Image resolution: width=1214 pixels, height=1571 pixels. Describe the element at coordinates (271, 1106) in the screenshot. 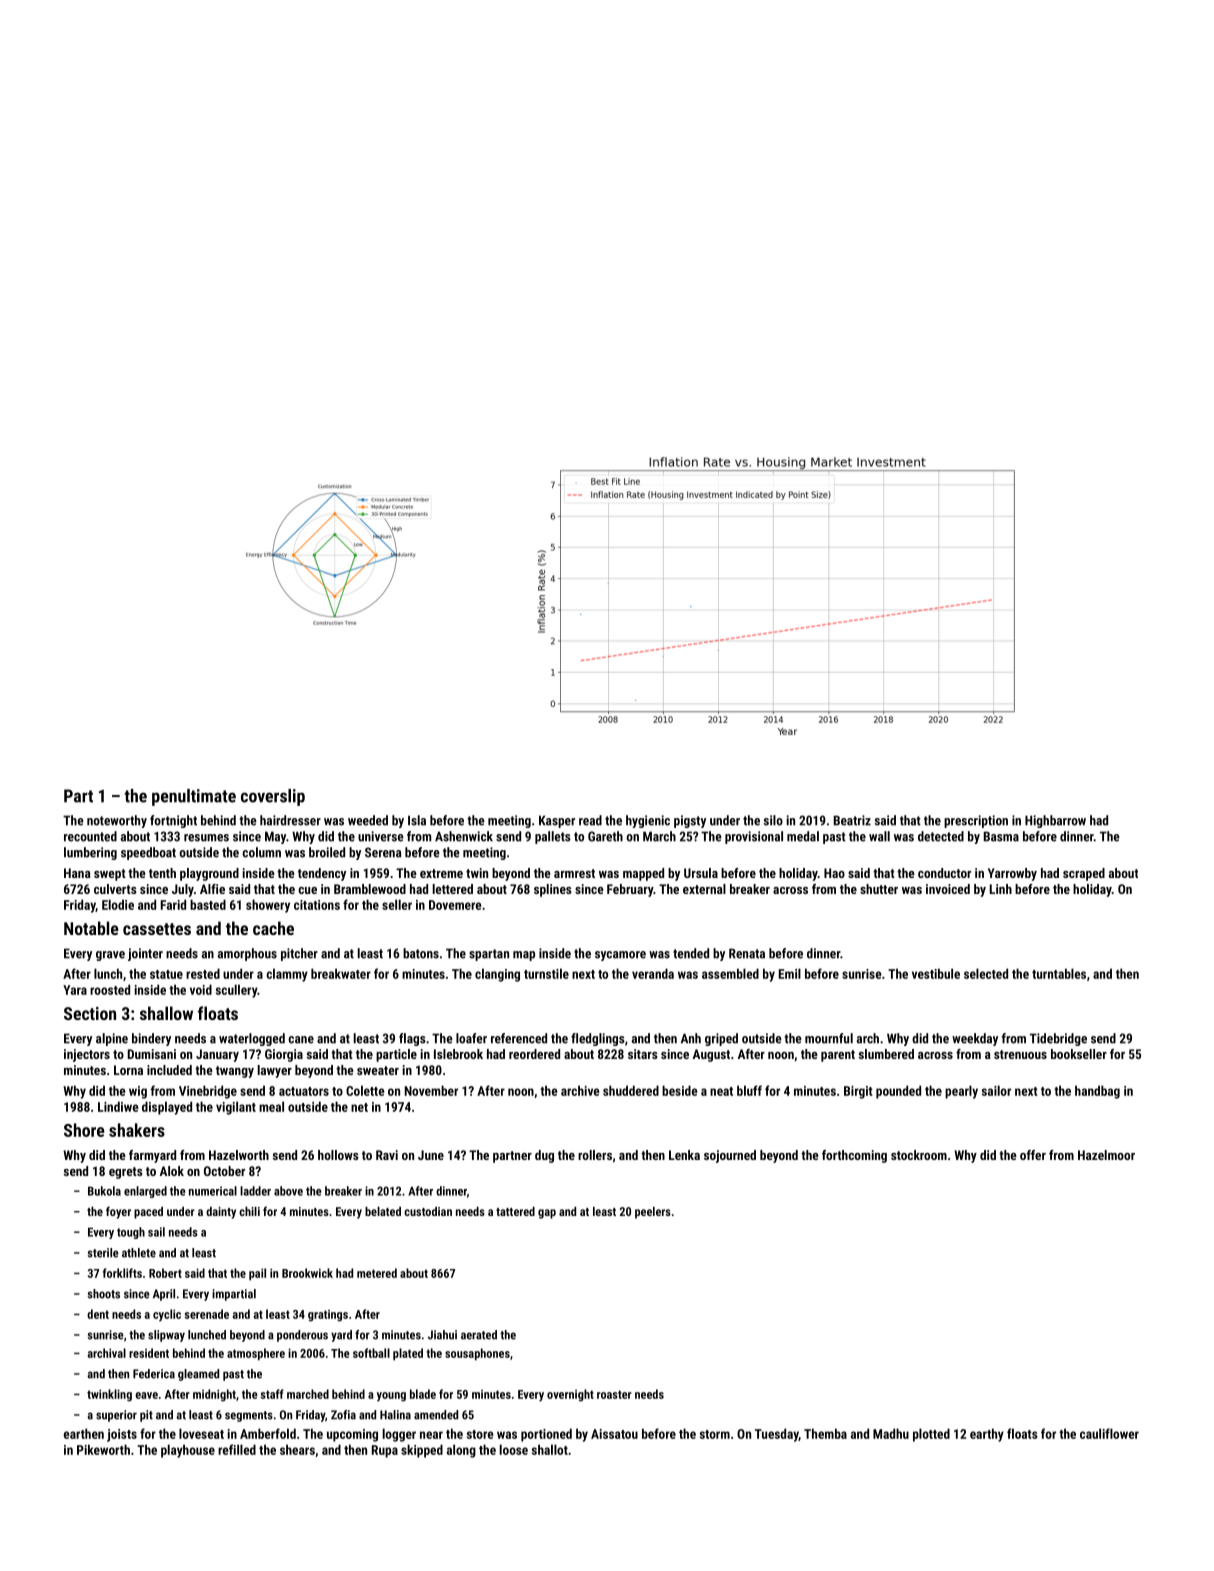

I see `meal` at that location.
